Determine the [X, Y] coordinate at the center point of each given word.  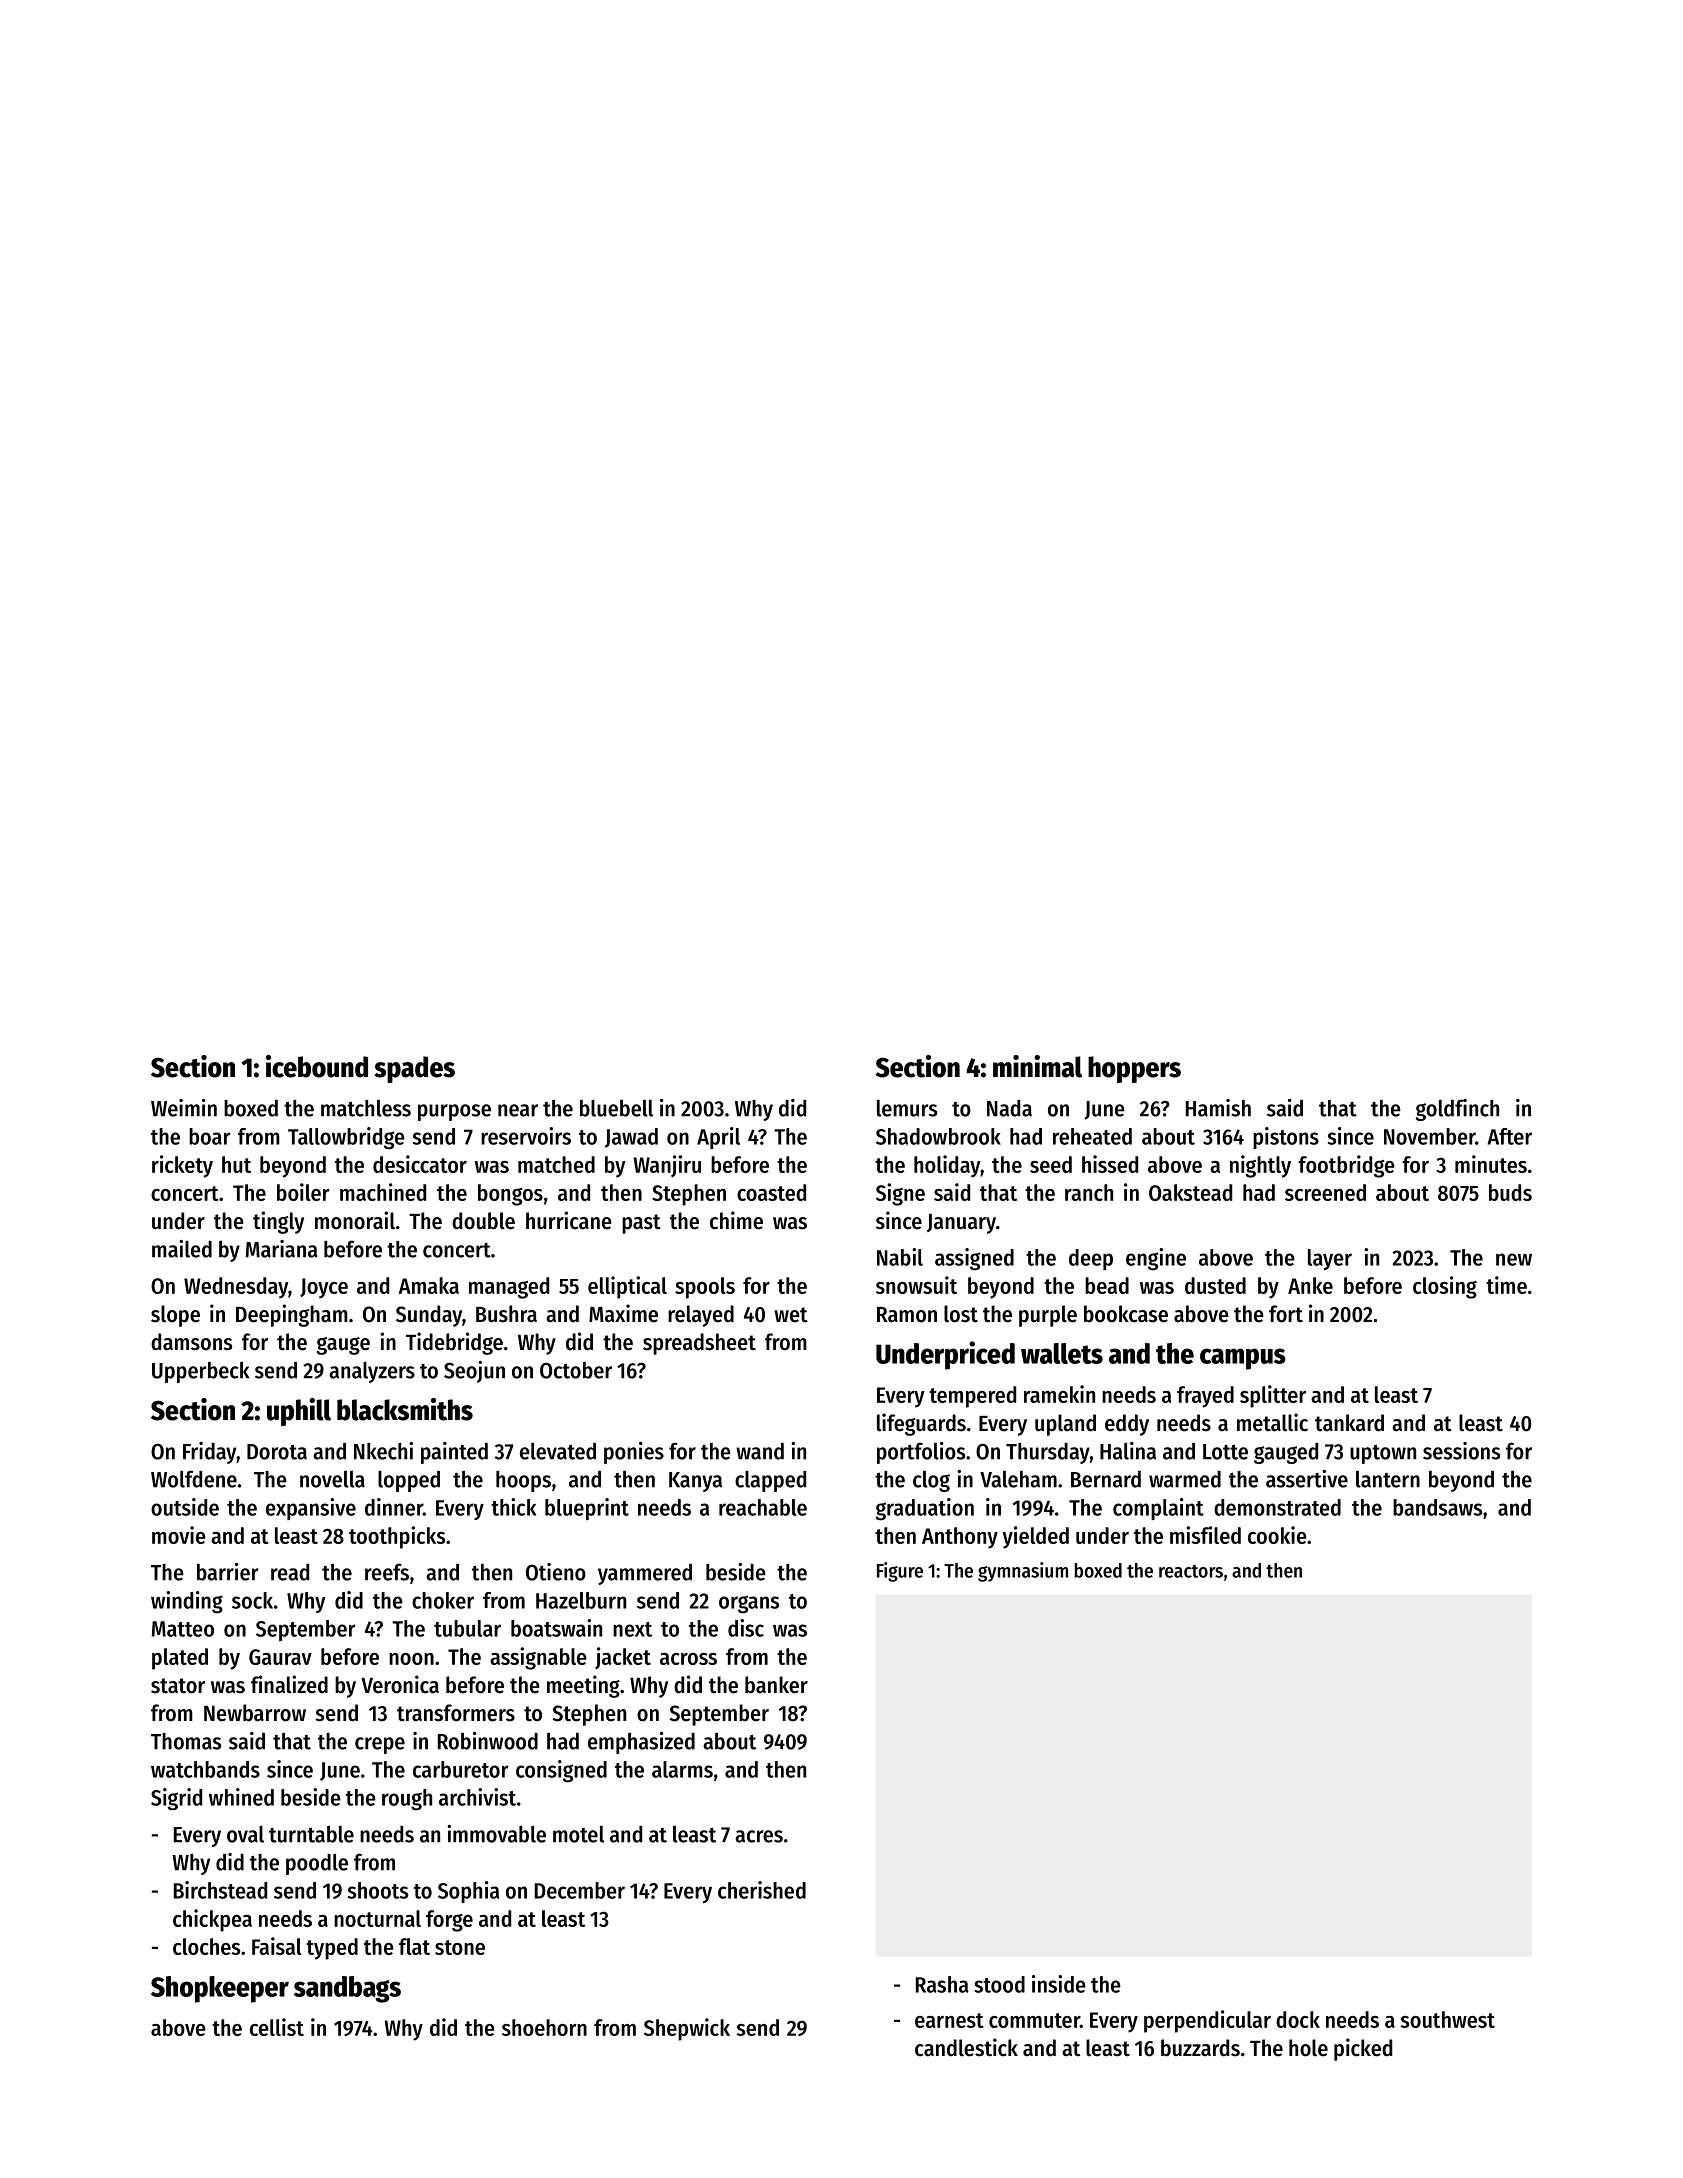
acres [759, 1836]
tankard [1349, 1423]
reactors [1191, 1571]
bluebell [616, 1108]
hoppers [1134, 1069]
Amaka [429, 1285]
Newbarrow [255, 1713]
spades [414, 1069]
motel [578, 1834]
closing [1445, 1287]
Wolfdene [194, 1479]
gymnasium [1023, 1572]
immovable [496, 1834]
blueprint [587, 1509]
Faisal [277, 1946]
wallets [1062, 1353]
